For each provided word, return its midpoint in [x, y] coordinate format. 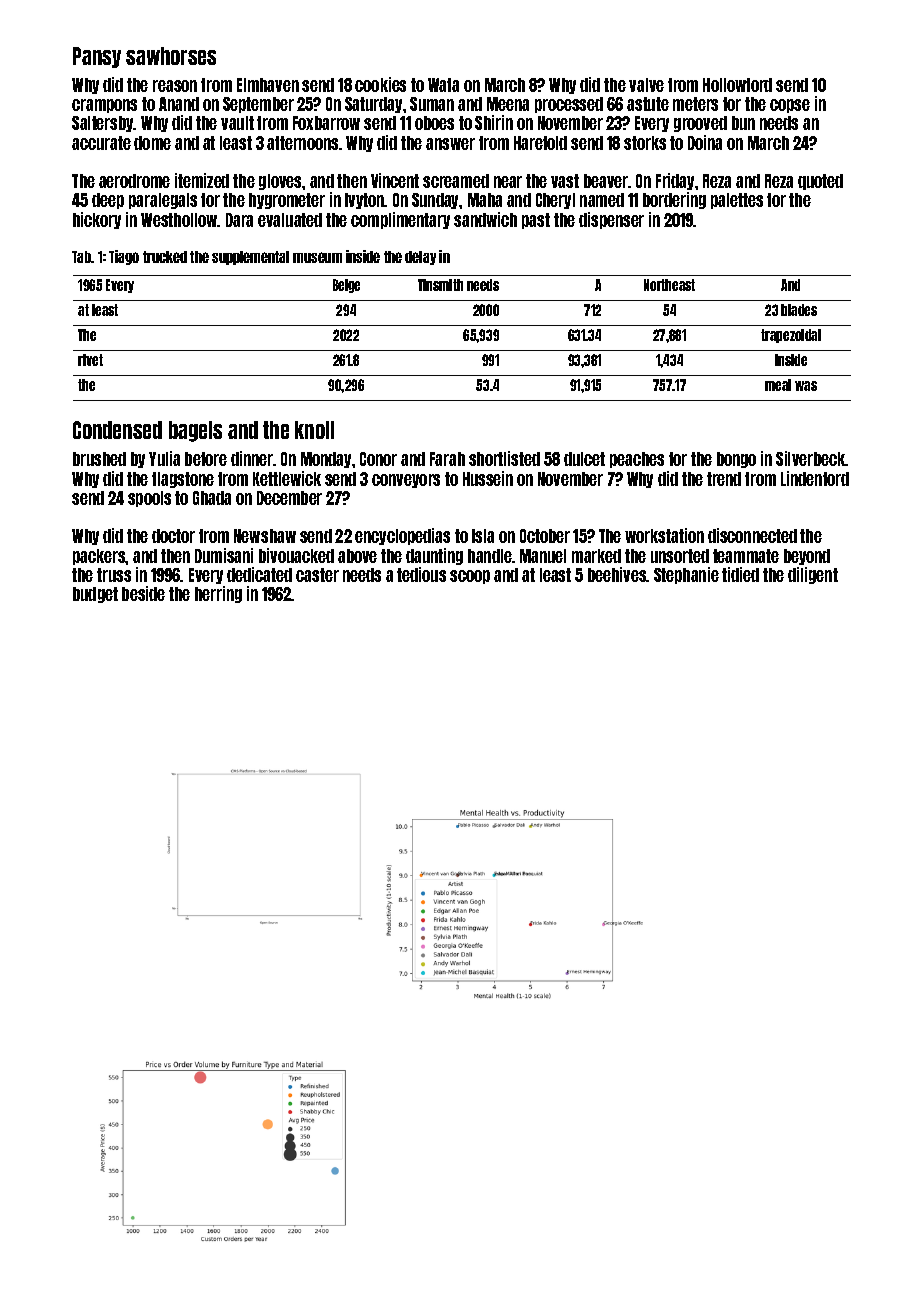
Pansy [97, 57]
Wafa [443, 85]
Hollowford [737, 85]
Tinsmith [440, 285]
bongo [736, 460]
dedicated [259, 574]
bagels [195, 431]
